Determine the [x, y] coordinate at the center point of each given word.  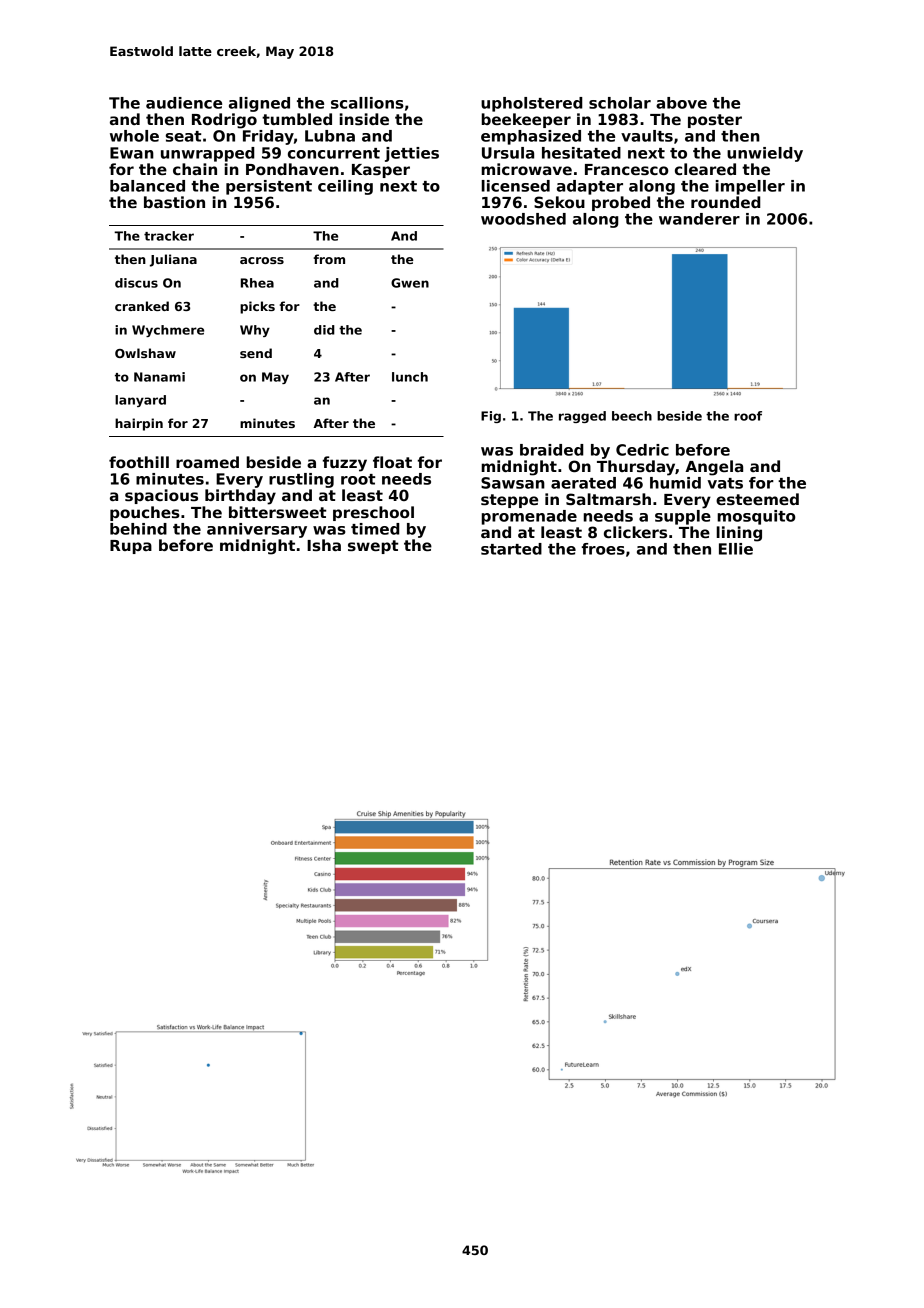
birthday [240, 497]
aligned [259, 104]
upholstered [531, 104]
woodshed [523, 219]
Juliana [173, 260]
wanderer [699, 219]
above [681, 103]
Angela [714, 468]
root [358, 479]
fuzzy [345, 464]
